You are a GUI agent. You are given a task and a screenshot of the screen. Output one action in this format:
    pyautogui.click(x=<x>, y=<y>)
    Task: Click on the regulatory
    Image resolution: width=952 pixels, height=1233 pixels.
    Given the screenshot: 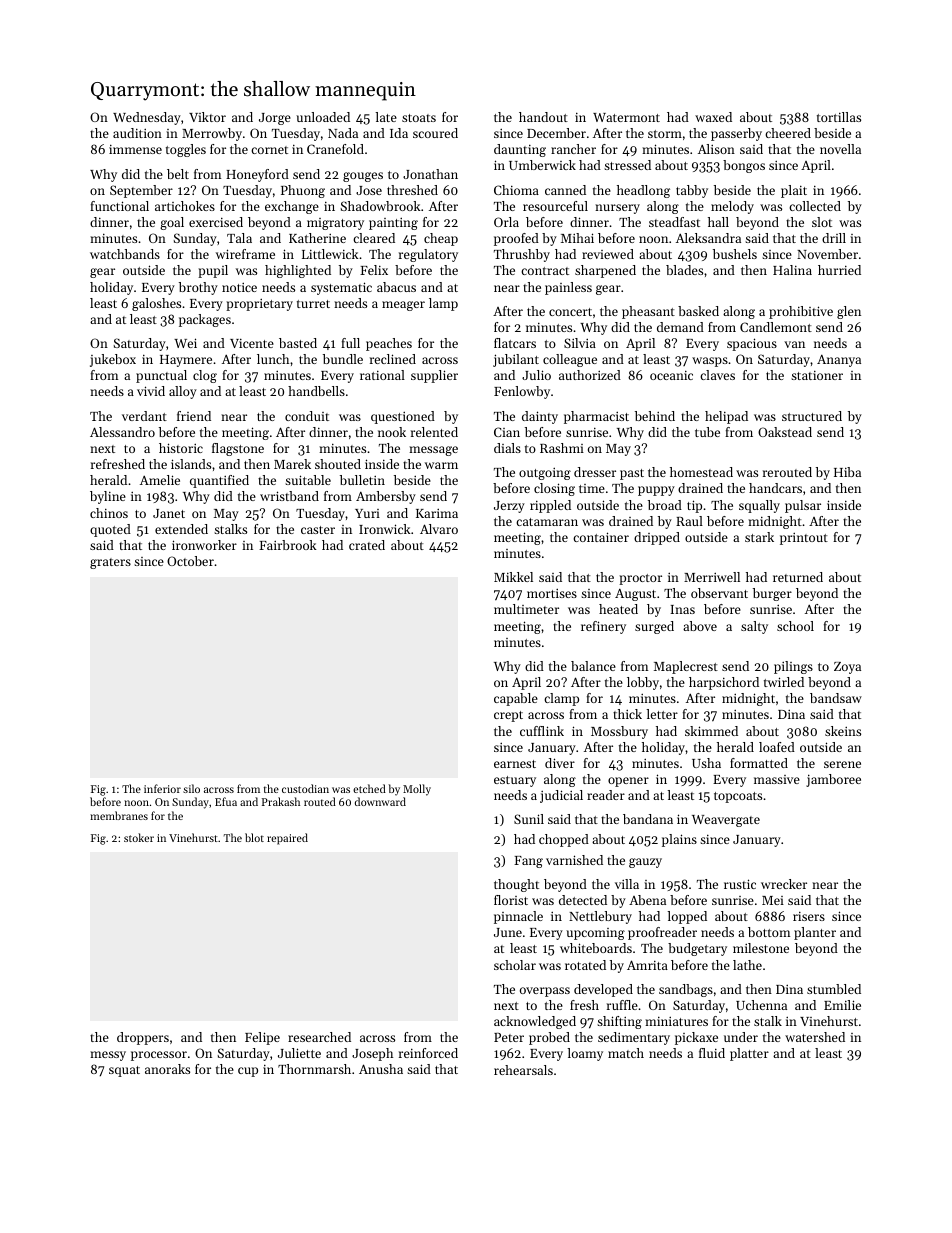 What is the action you would take?
    pyautogui.click(x=428, y=255)
